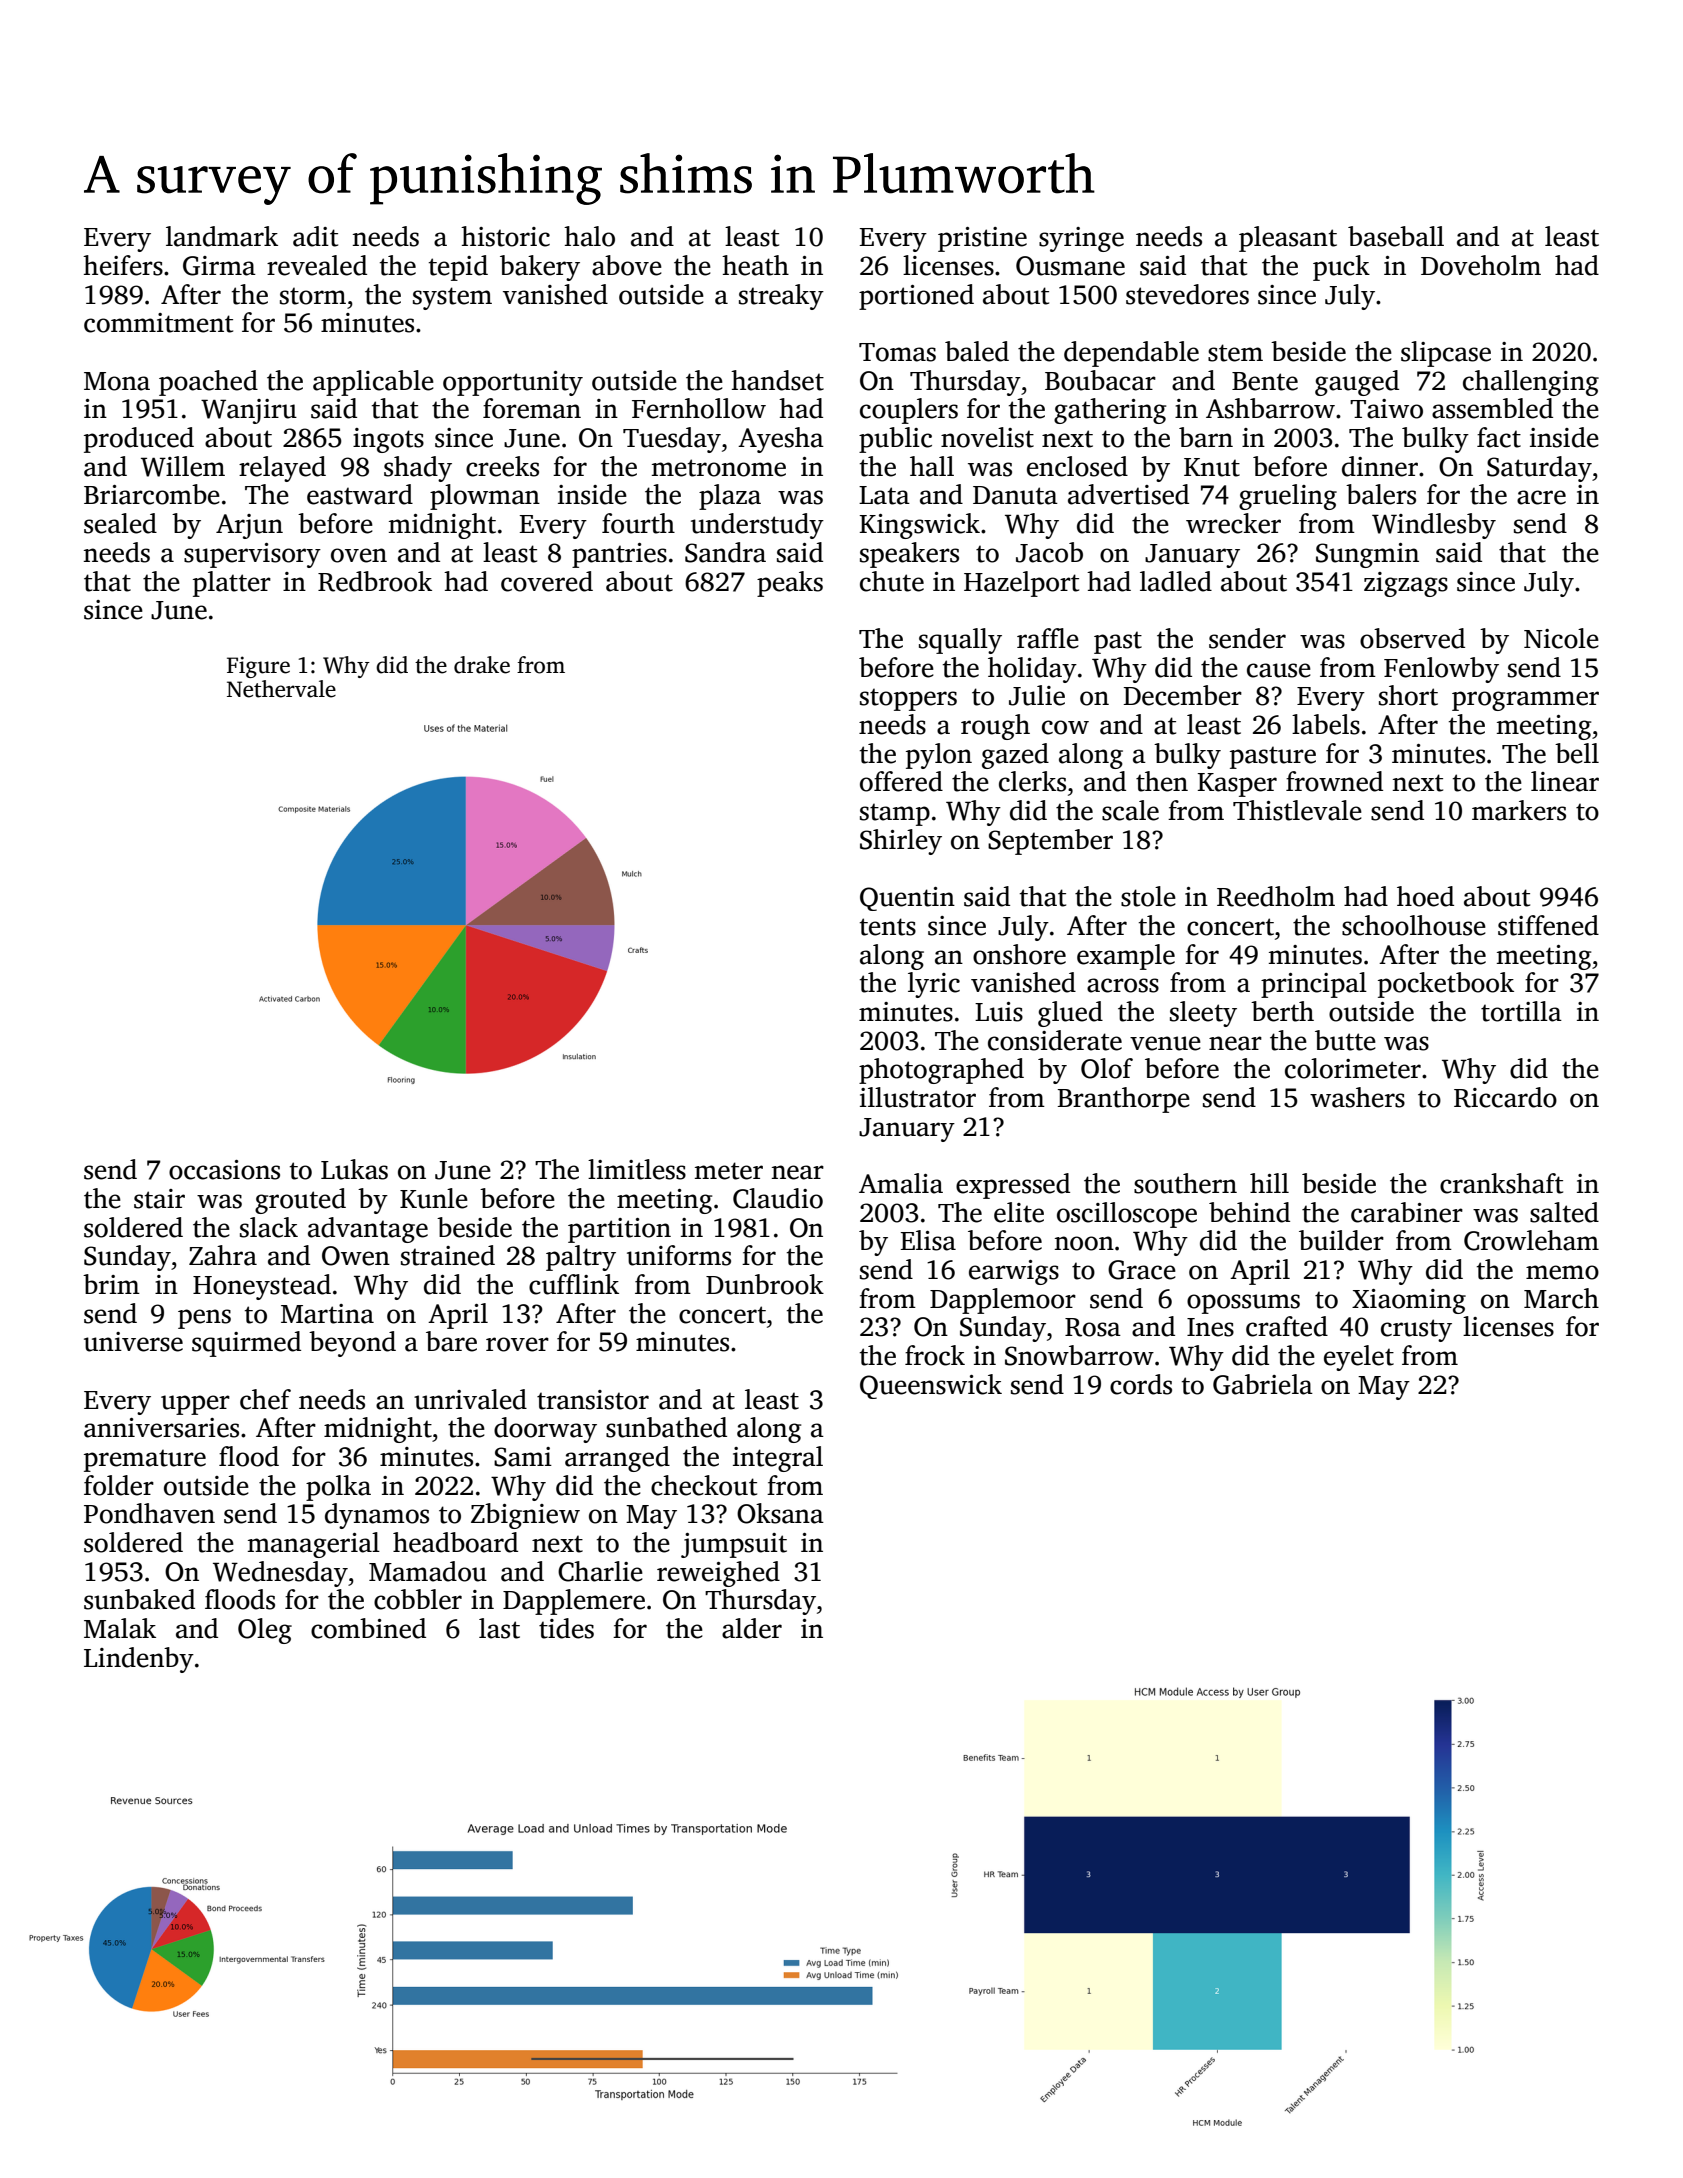 This document has height=2178, width=1683. I want to click on occasions, so click(224, 1170).
